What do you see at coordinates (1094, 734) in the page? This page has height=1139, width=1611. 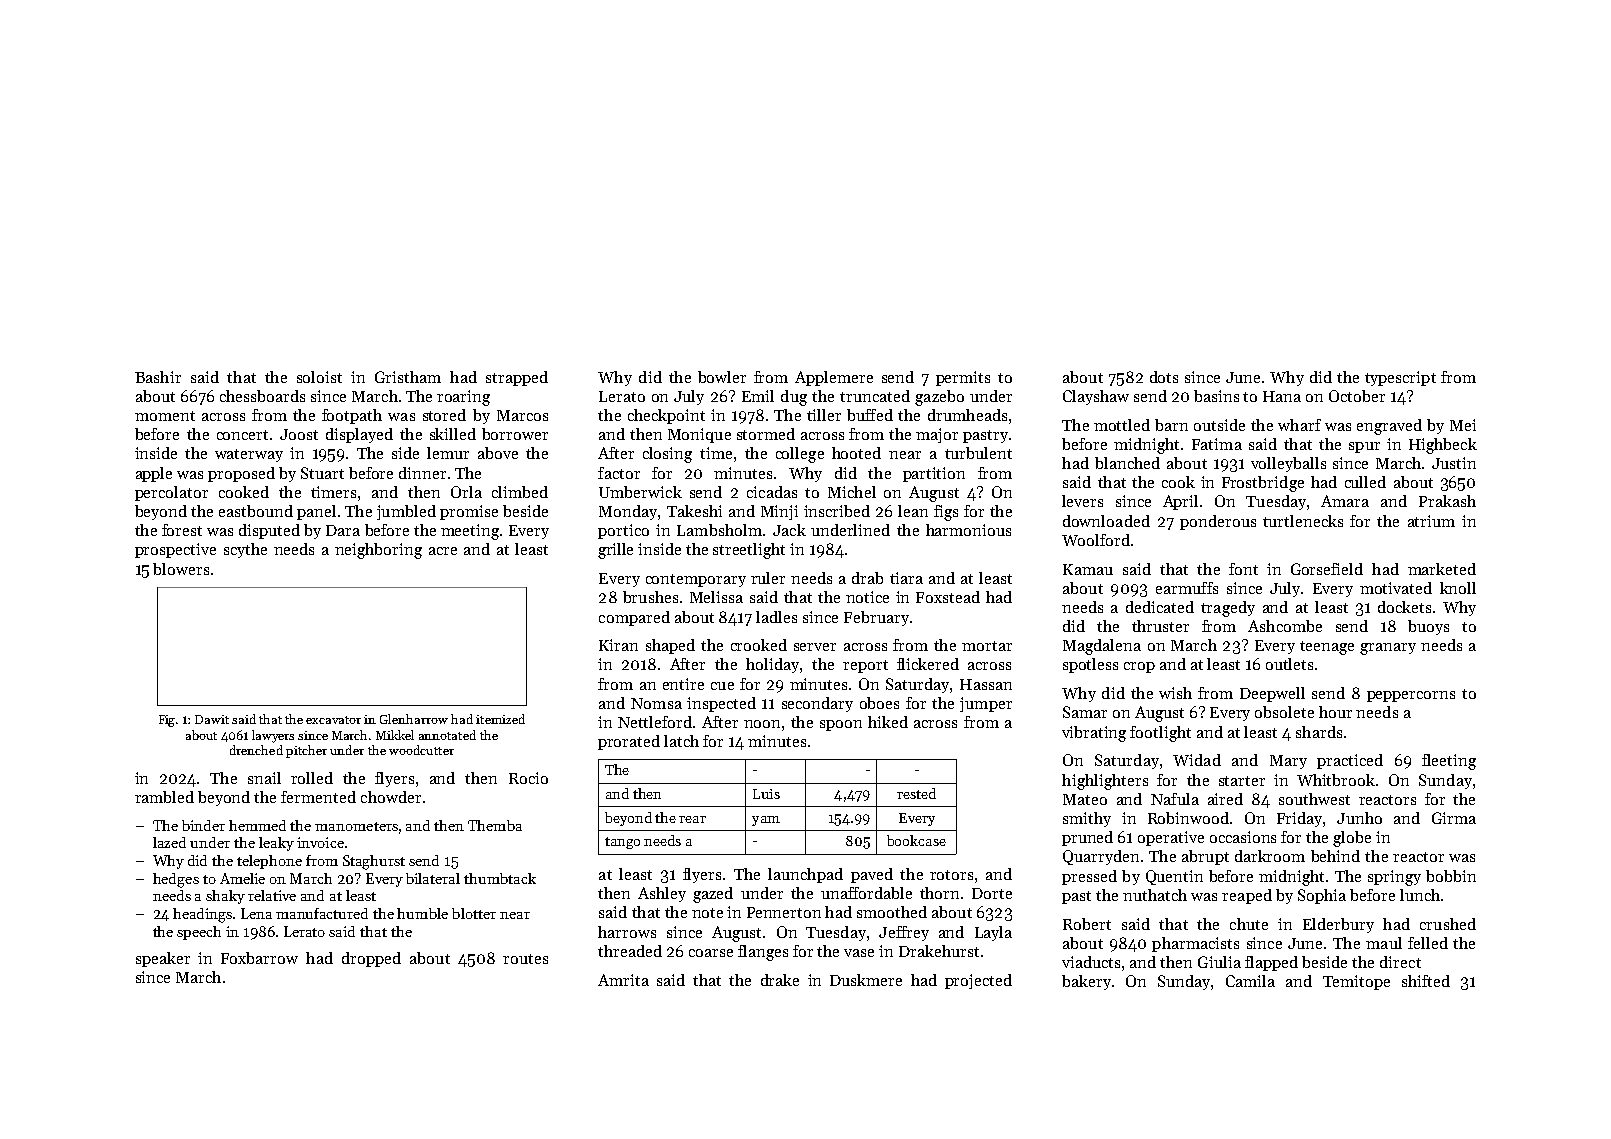 I see `vibrating` at bounding box center [1094, 734].
